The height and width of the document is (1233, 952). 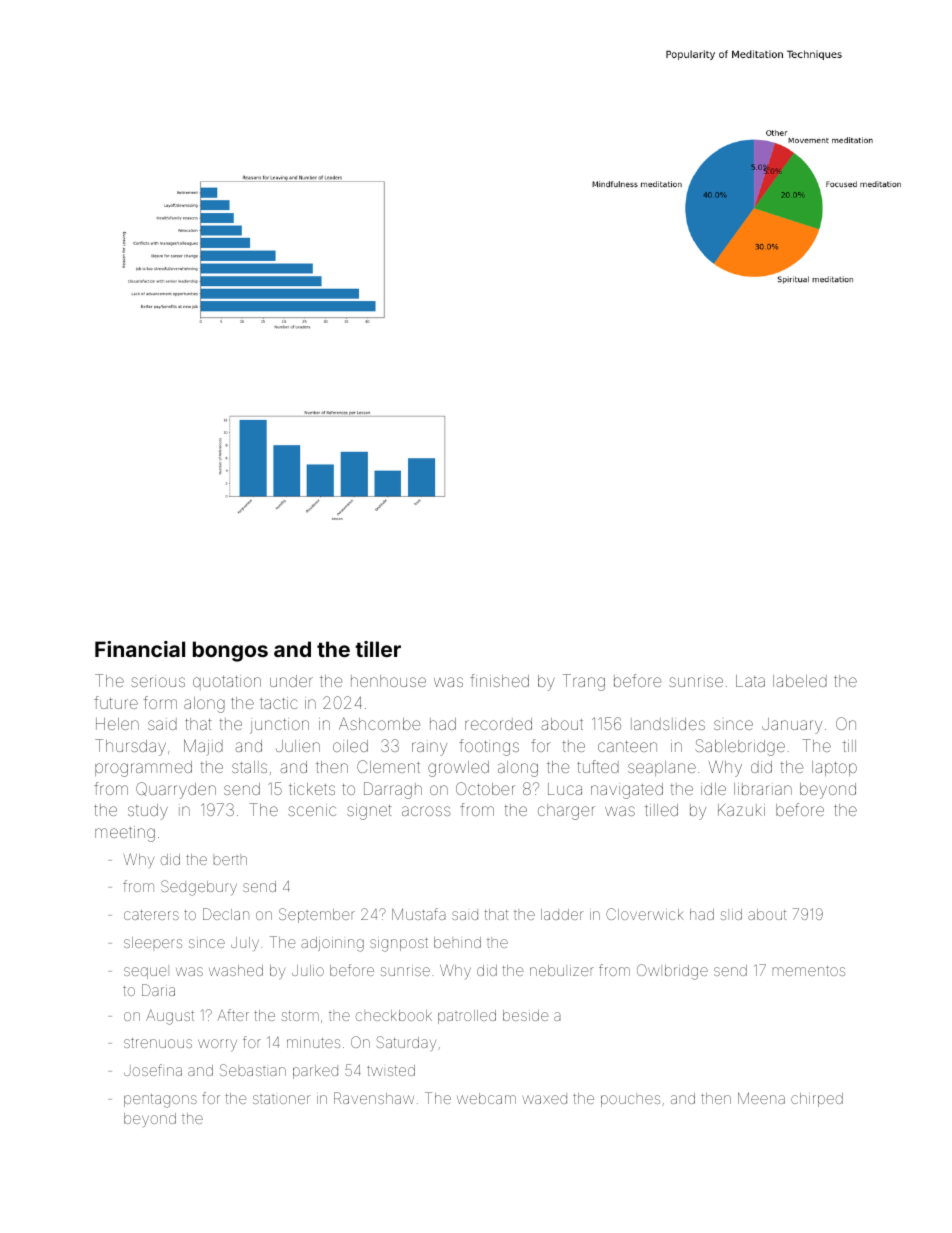 What do you see at coordinates (153, 1070) in the document?
I see `Josefina` at bounding box center [153, 1070].
